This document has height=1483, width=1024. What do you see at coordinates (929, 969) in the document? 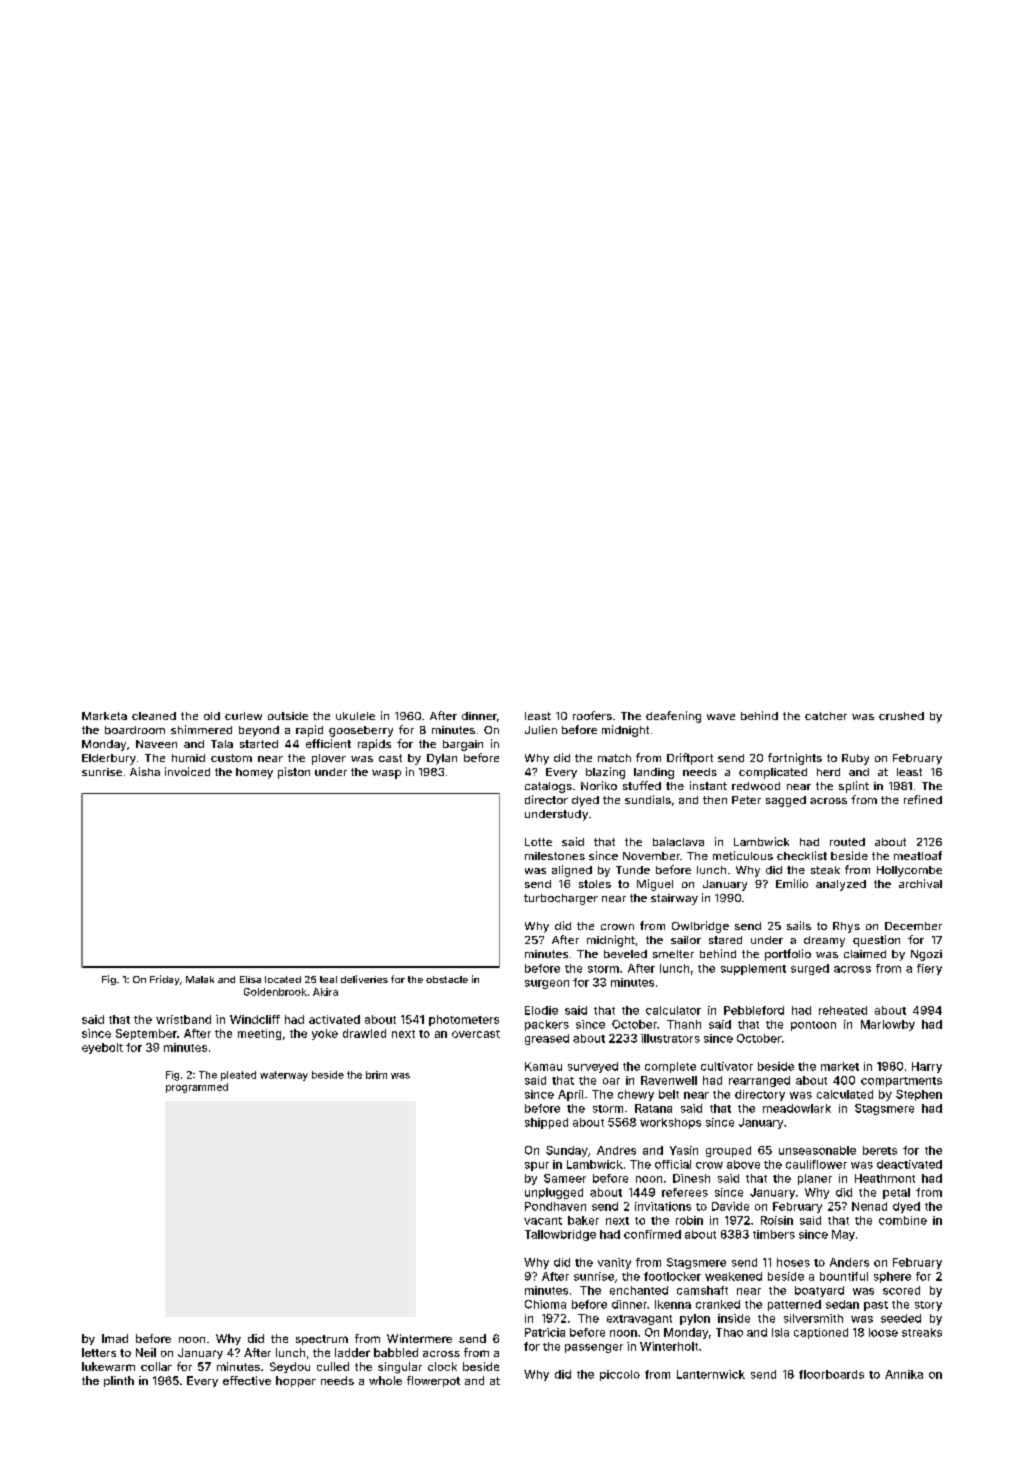
I see `fiery` at bounding box center [929, 969].
